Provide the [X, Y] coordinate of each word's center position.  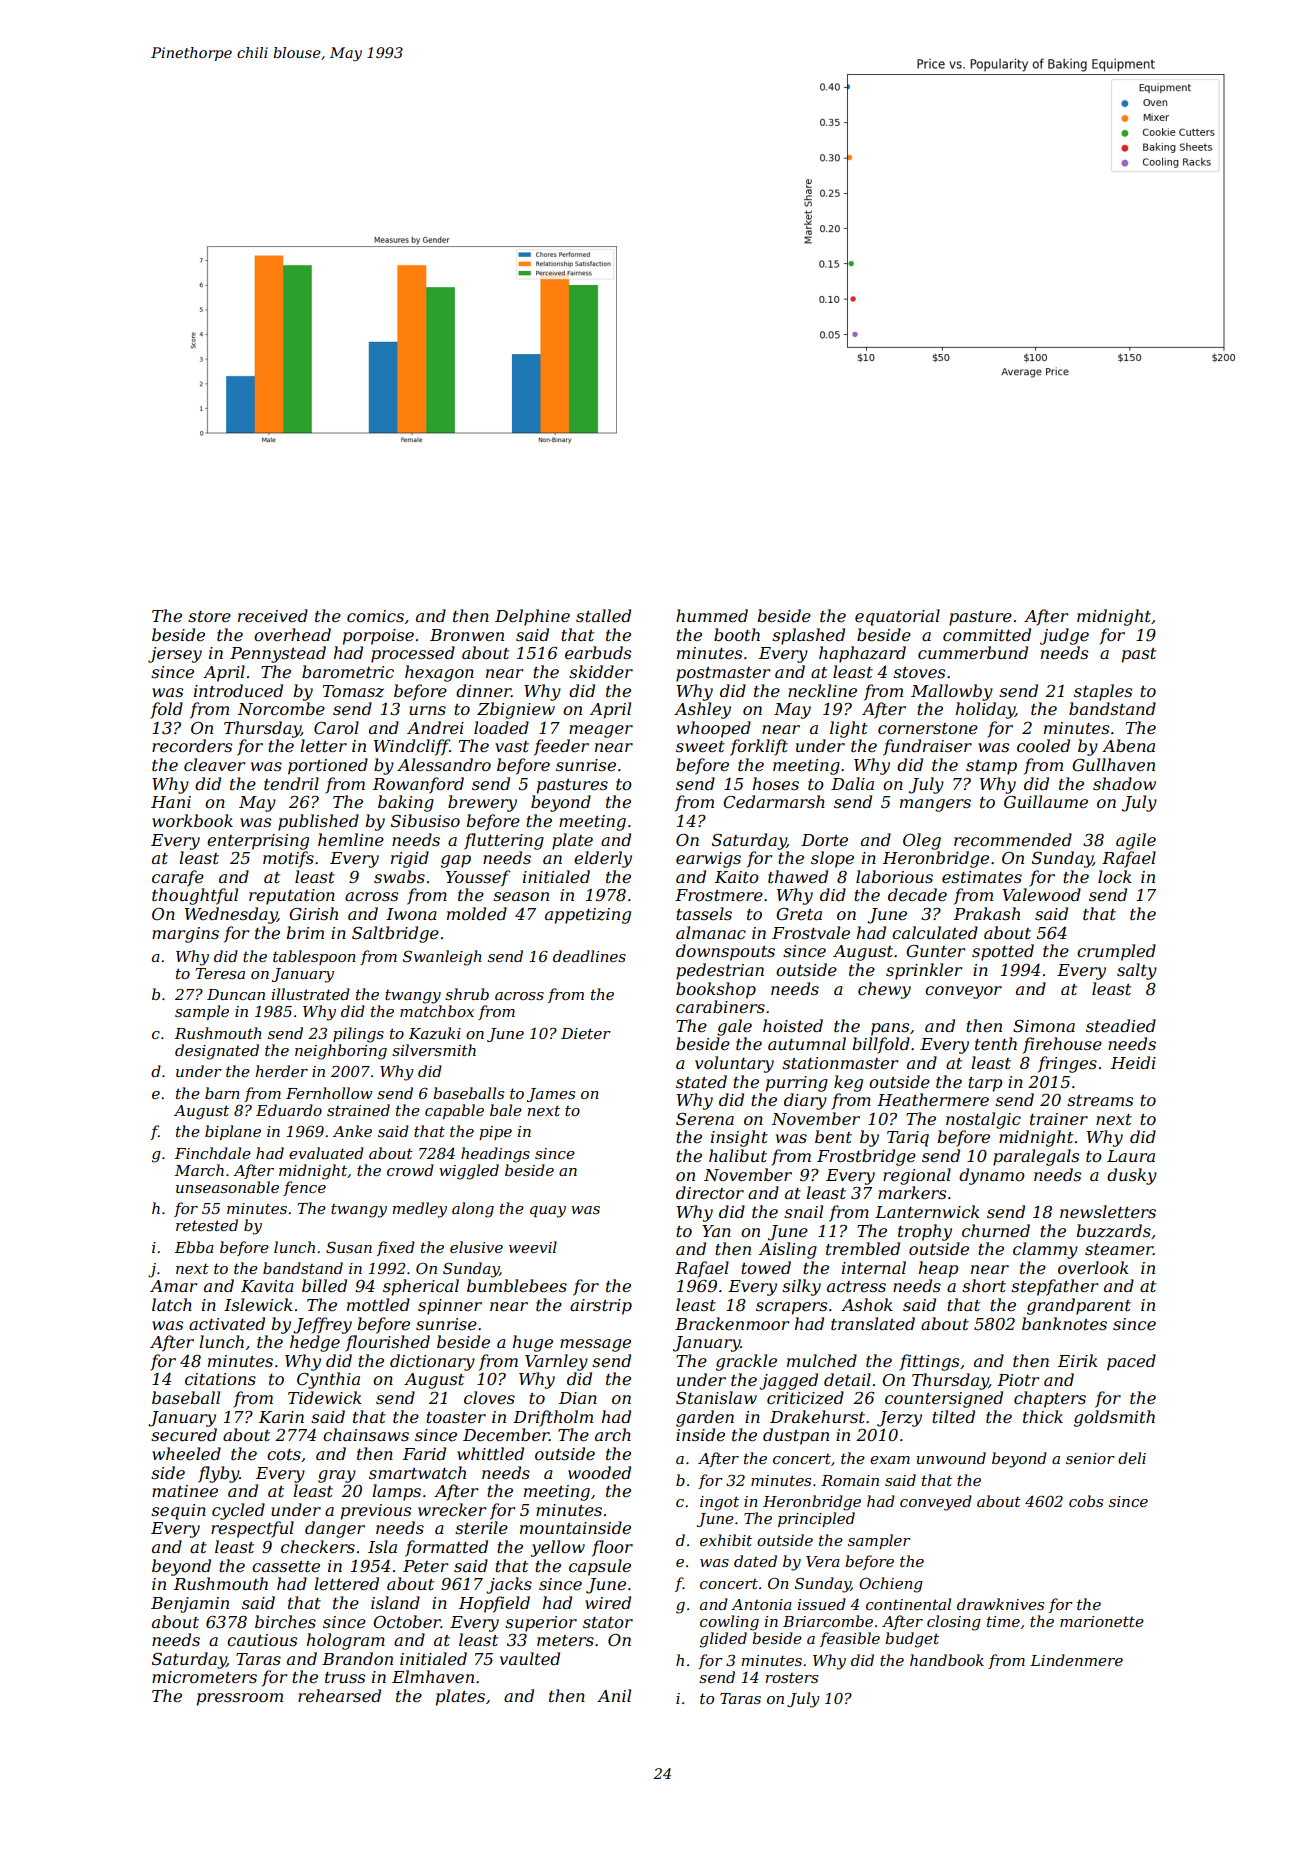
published [318, 822]
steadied [1121, 1025]
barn [222, 1093]
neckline [822, 690]
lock [1115, 876]
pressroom [240, 1699]
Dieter [586, 1033]
